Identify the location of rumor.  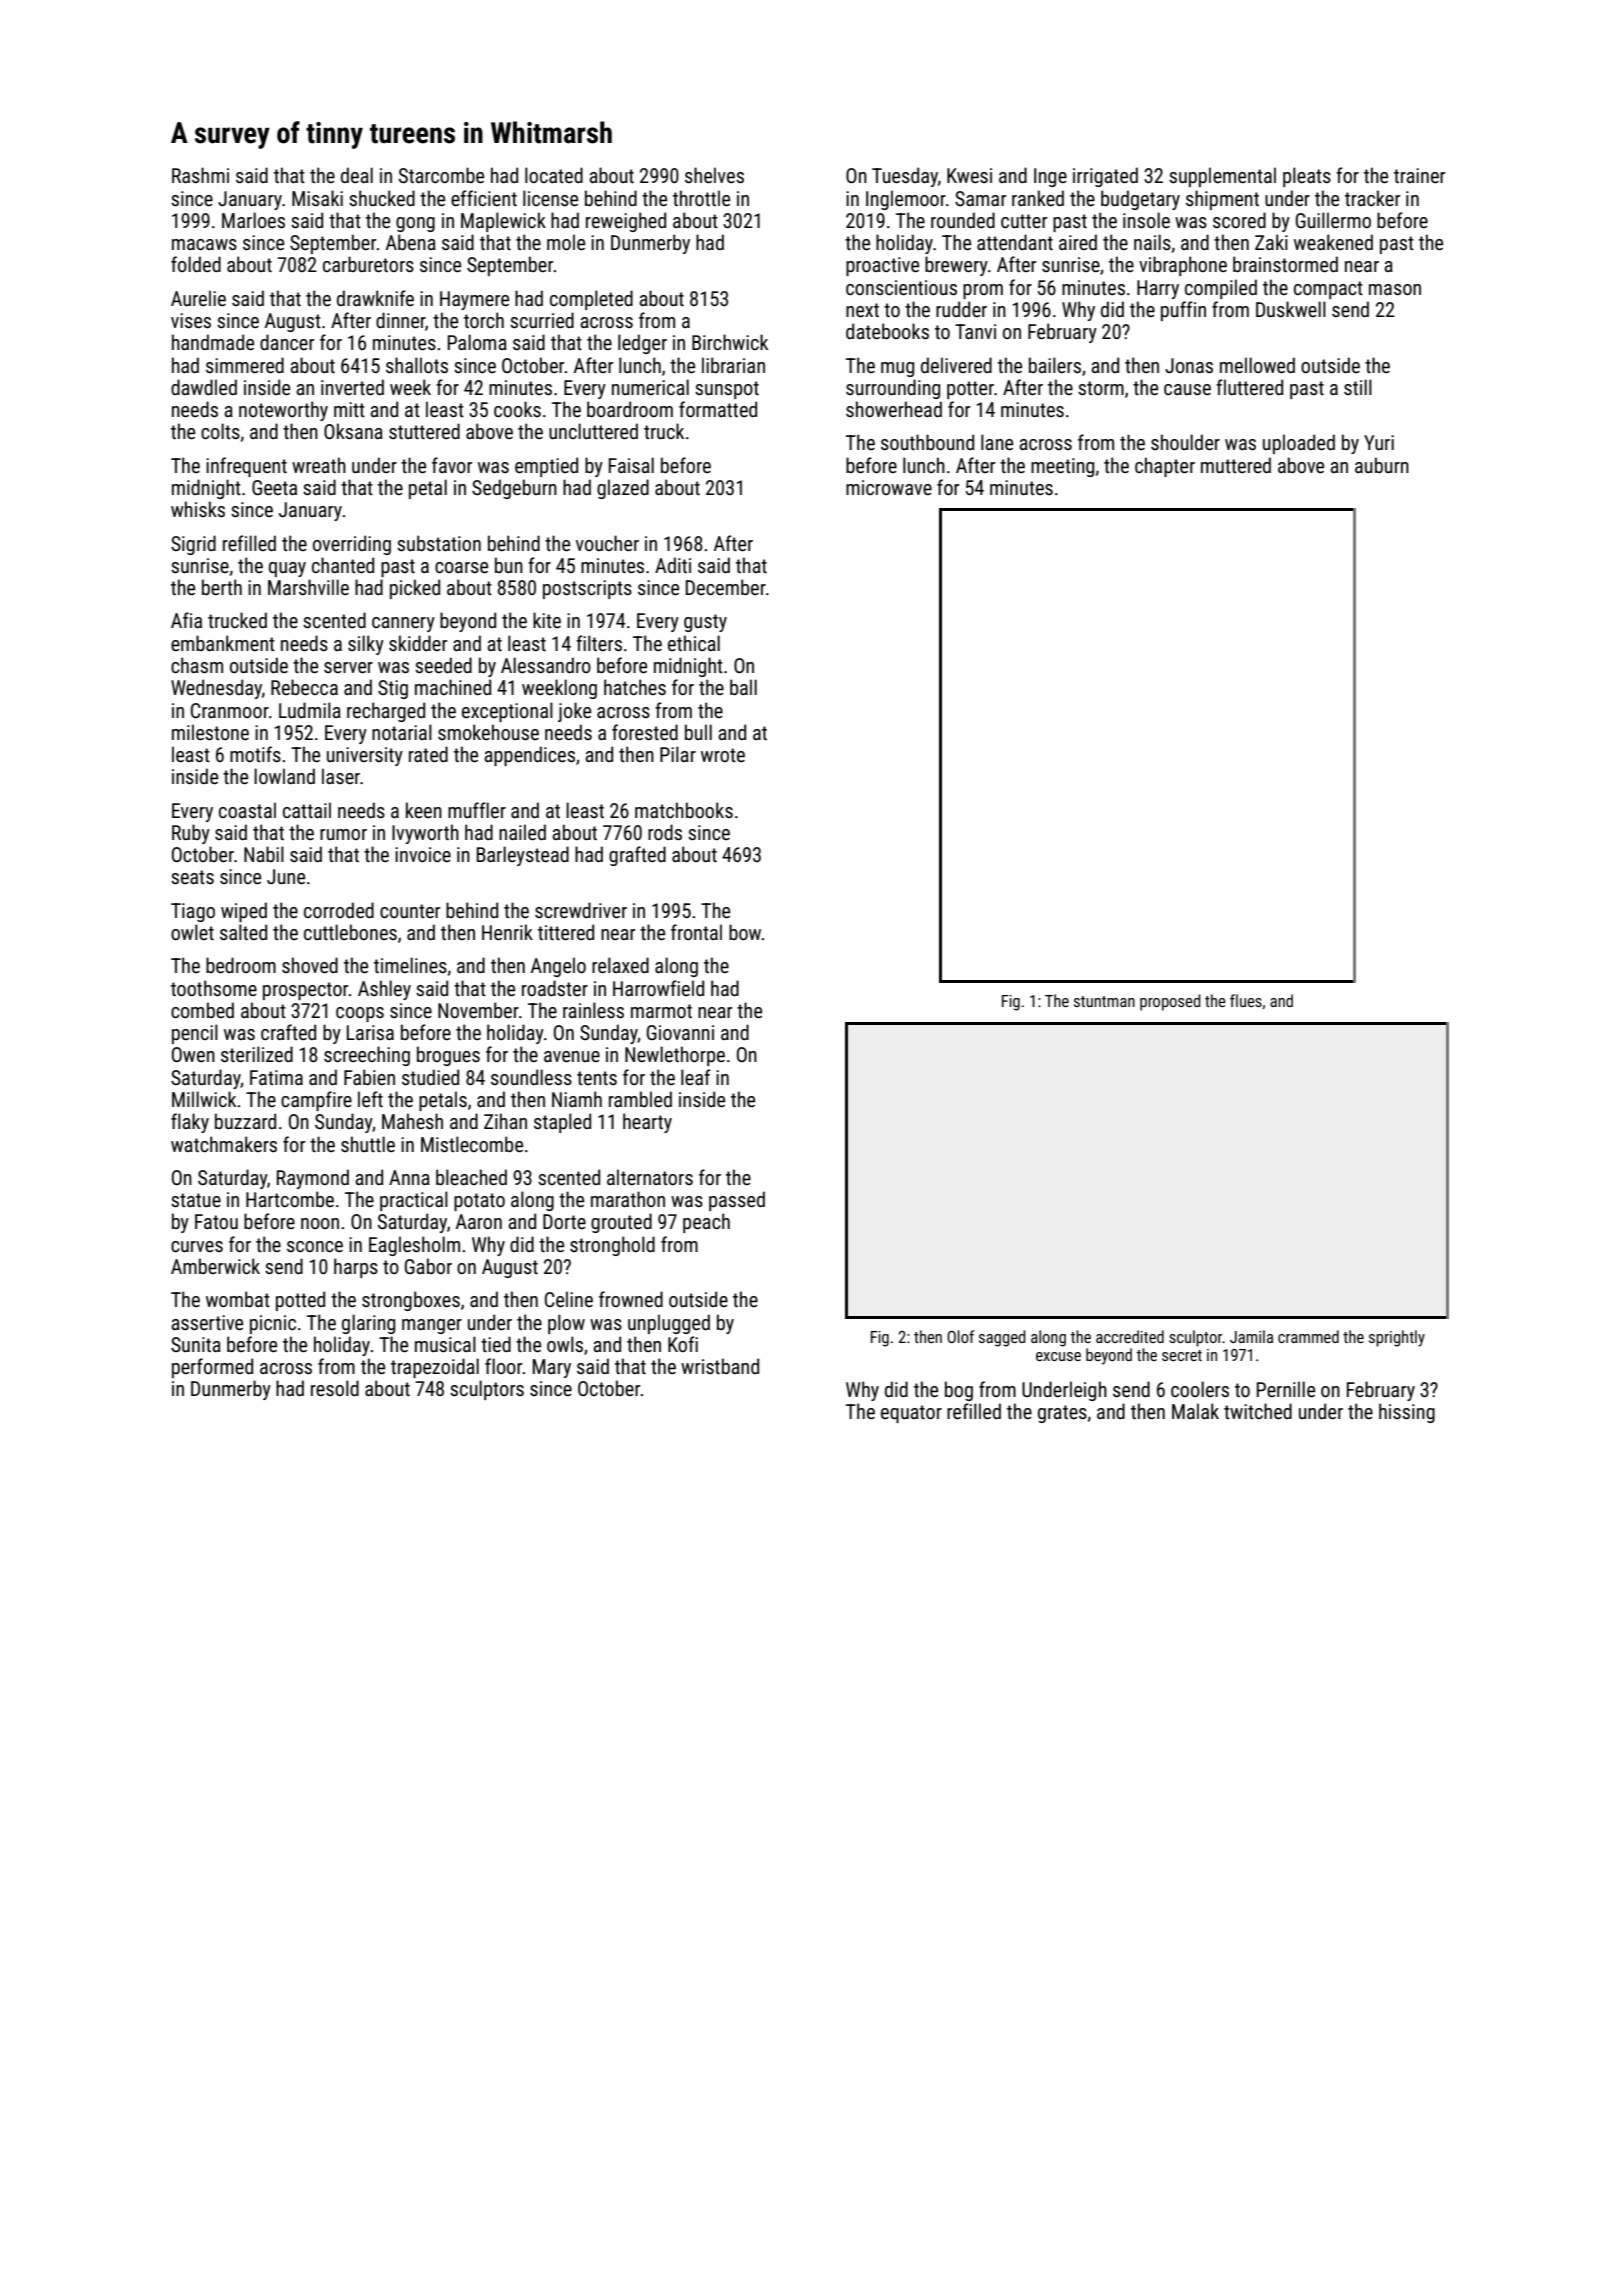
(343, 834).
